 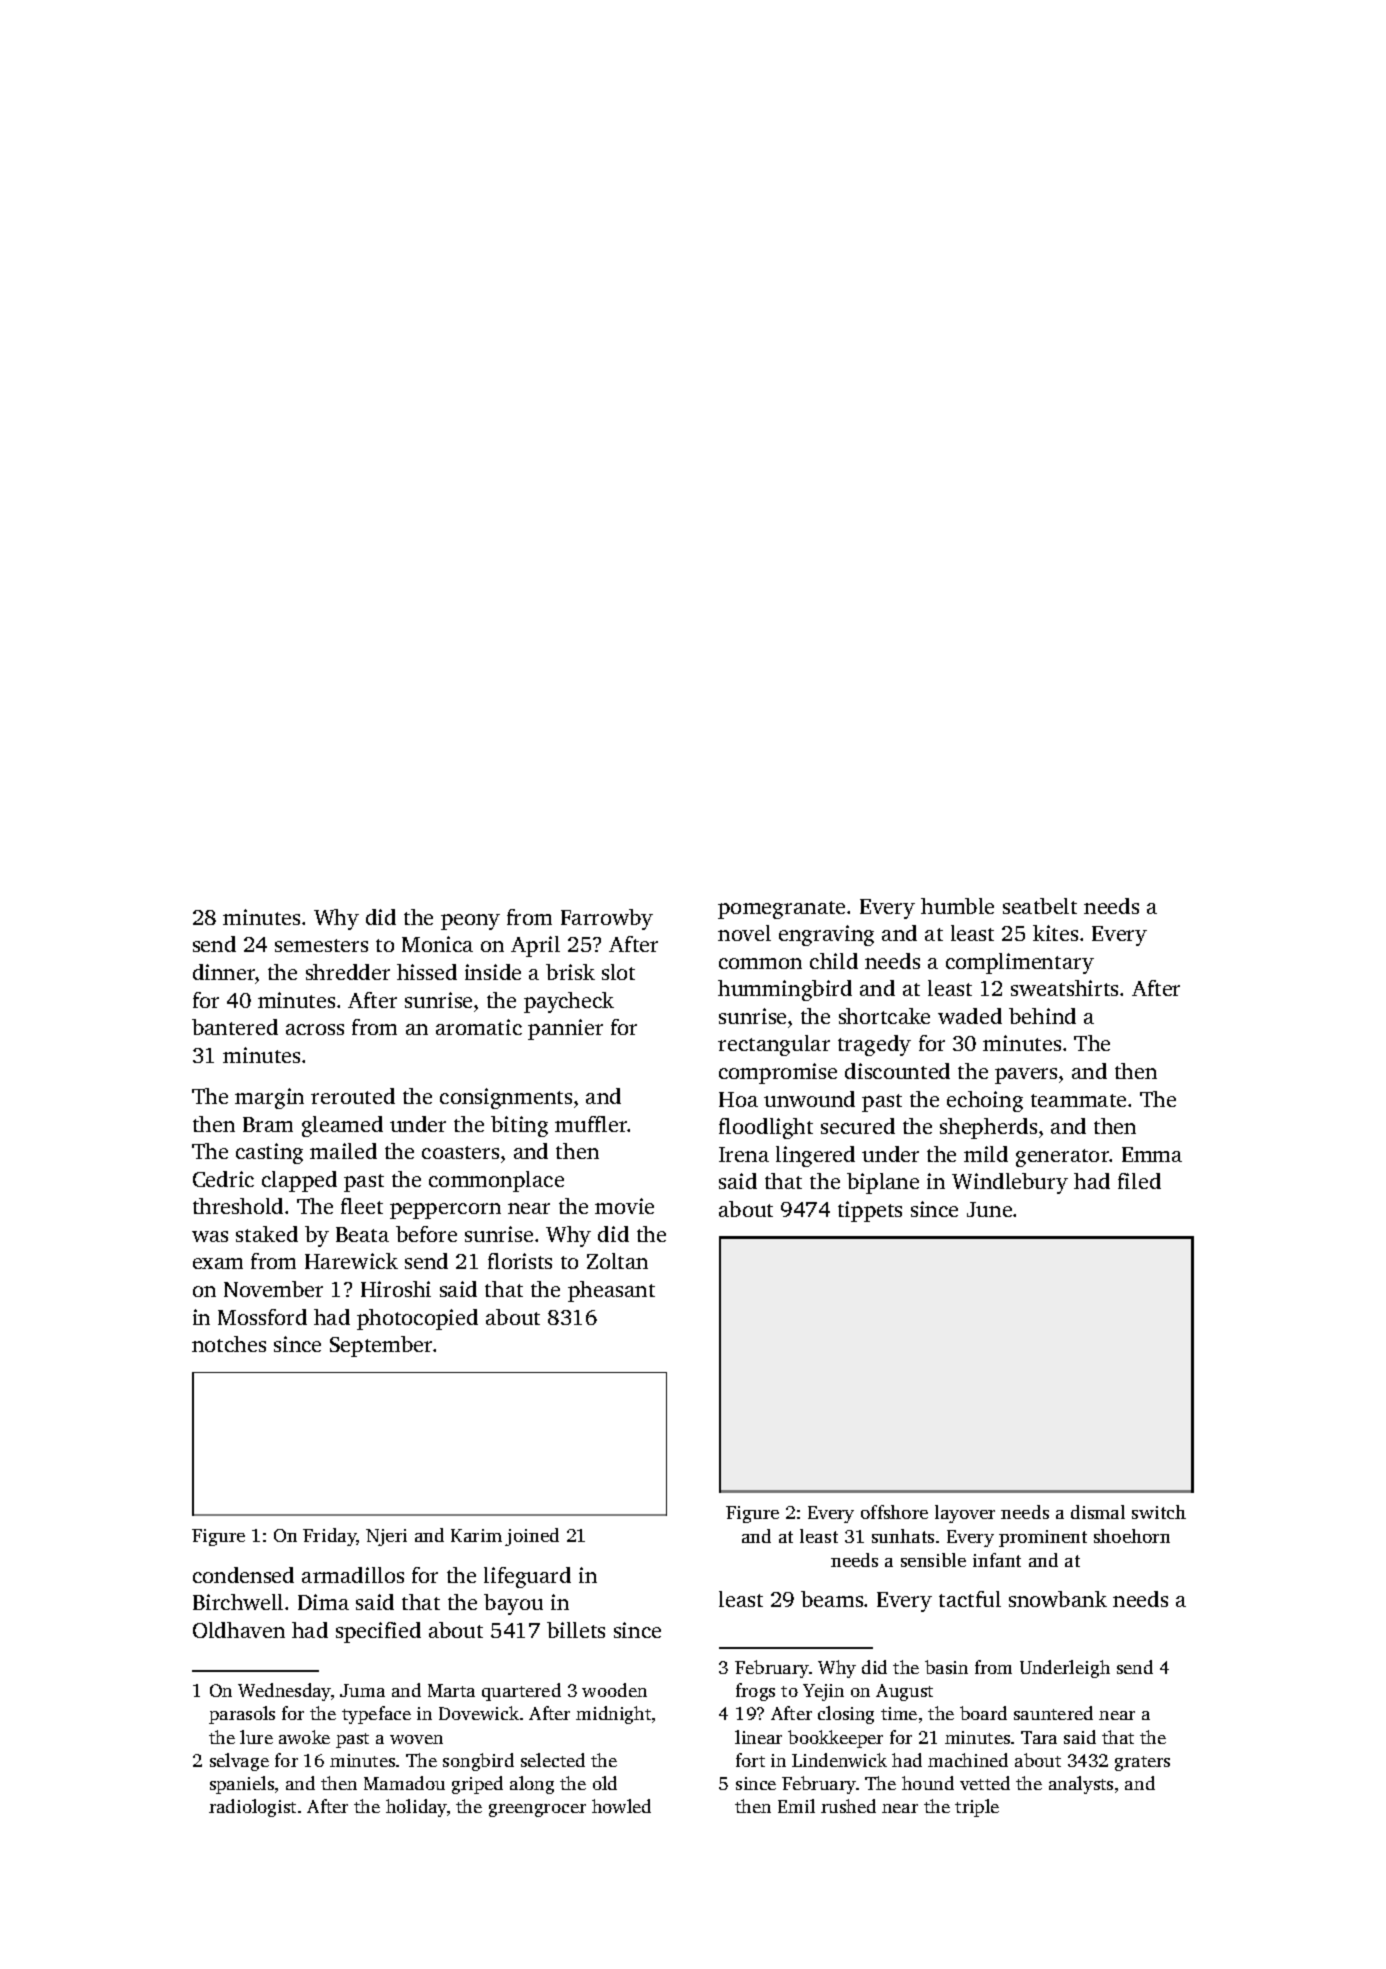 I want to click on Hiroshi, so click(x=396, y=1289).
